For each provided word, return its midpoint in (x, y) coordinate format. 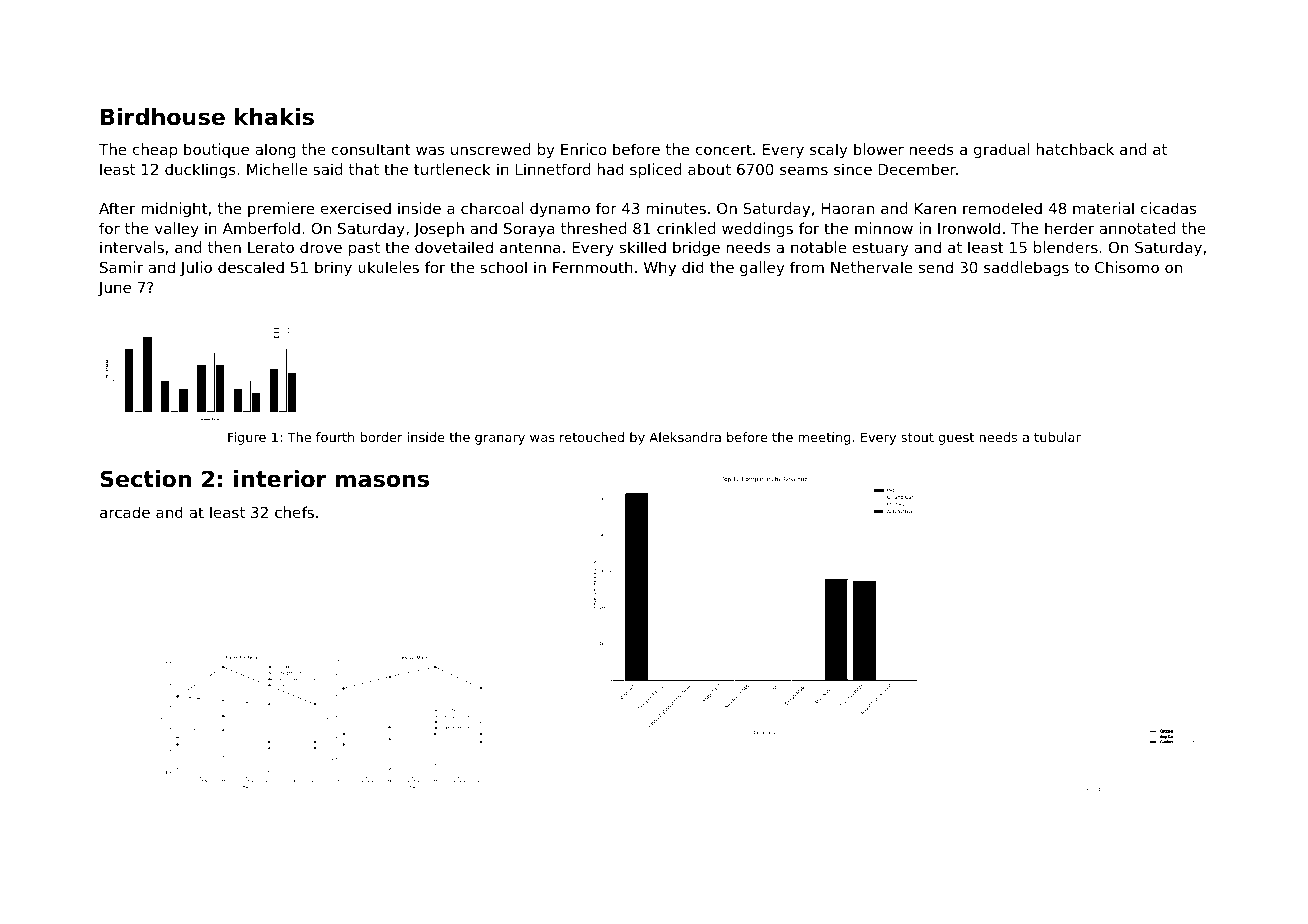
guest (956, 439)
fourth (335, 437)
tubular (1057, 437)
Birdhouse (163, 117)
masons (382, 481)
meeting (824, 438)
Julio (196, 268)
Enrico (583, 149)
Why (660, 268)
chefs (294, 512)
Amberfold (261, 228)
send (936, 267)
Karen (935, 208)
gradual (1002, 150)
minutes (676, 208)
